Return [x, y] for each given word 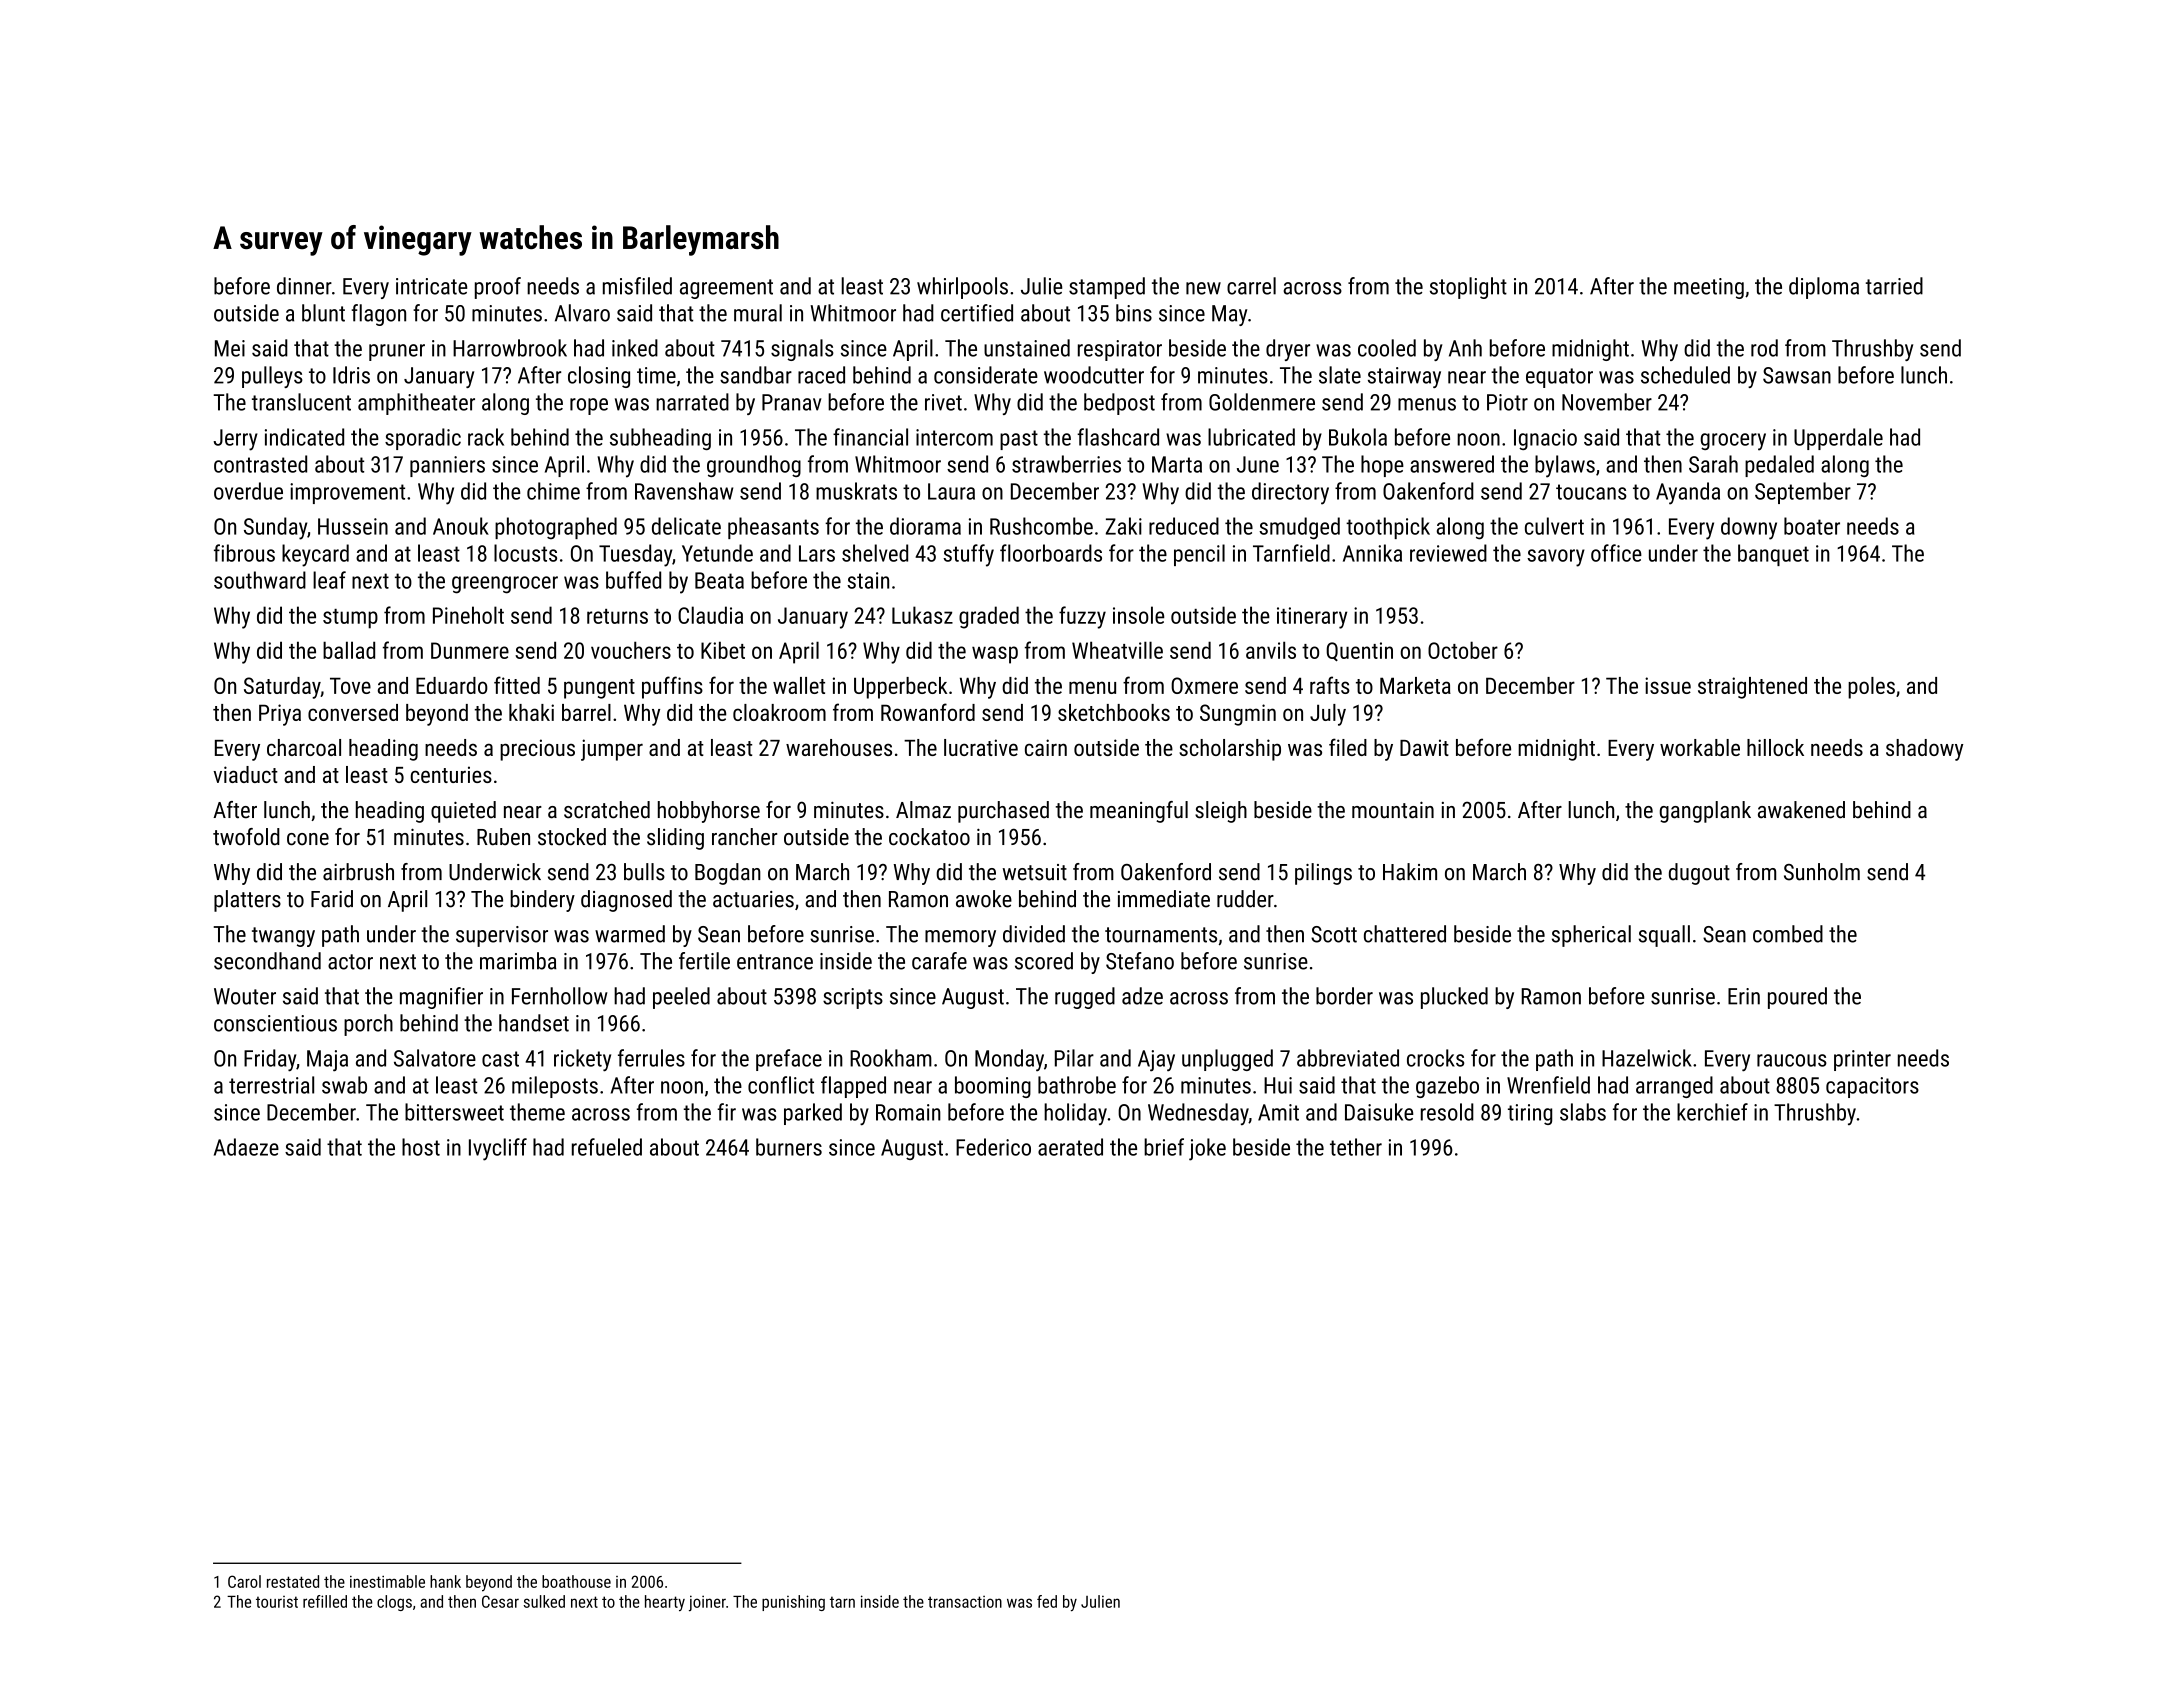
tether [1356, 1147]
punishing [793, 1603]
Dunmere [470, 650]
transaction [965, 1602]
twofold [246, 837]
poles [1871, 688]
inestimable [387, 1581]
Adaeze [246, 1147]
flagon [378, 315]
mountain [1393, 810]
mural [758, 313]
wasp [995, 655]
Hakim [1410, 872]
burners [789, 1147]
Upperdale [1838, 439]
